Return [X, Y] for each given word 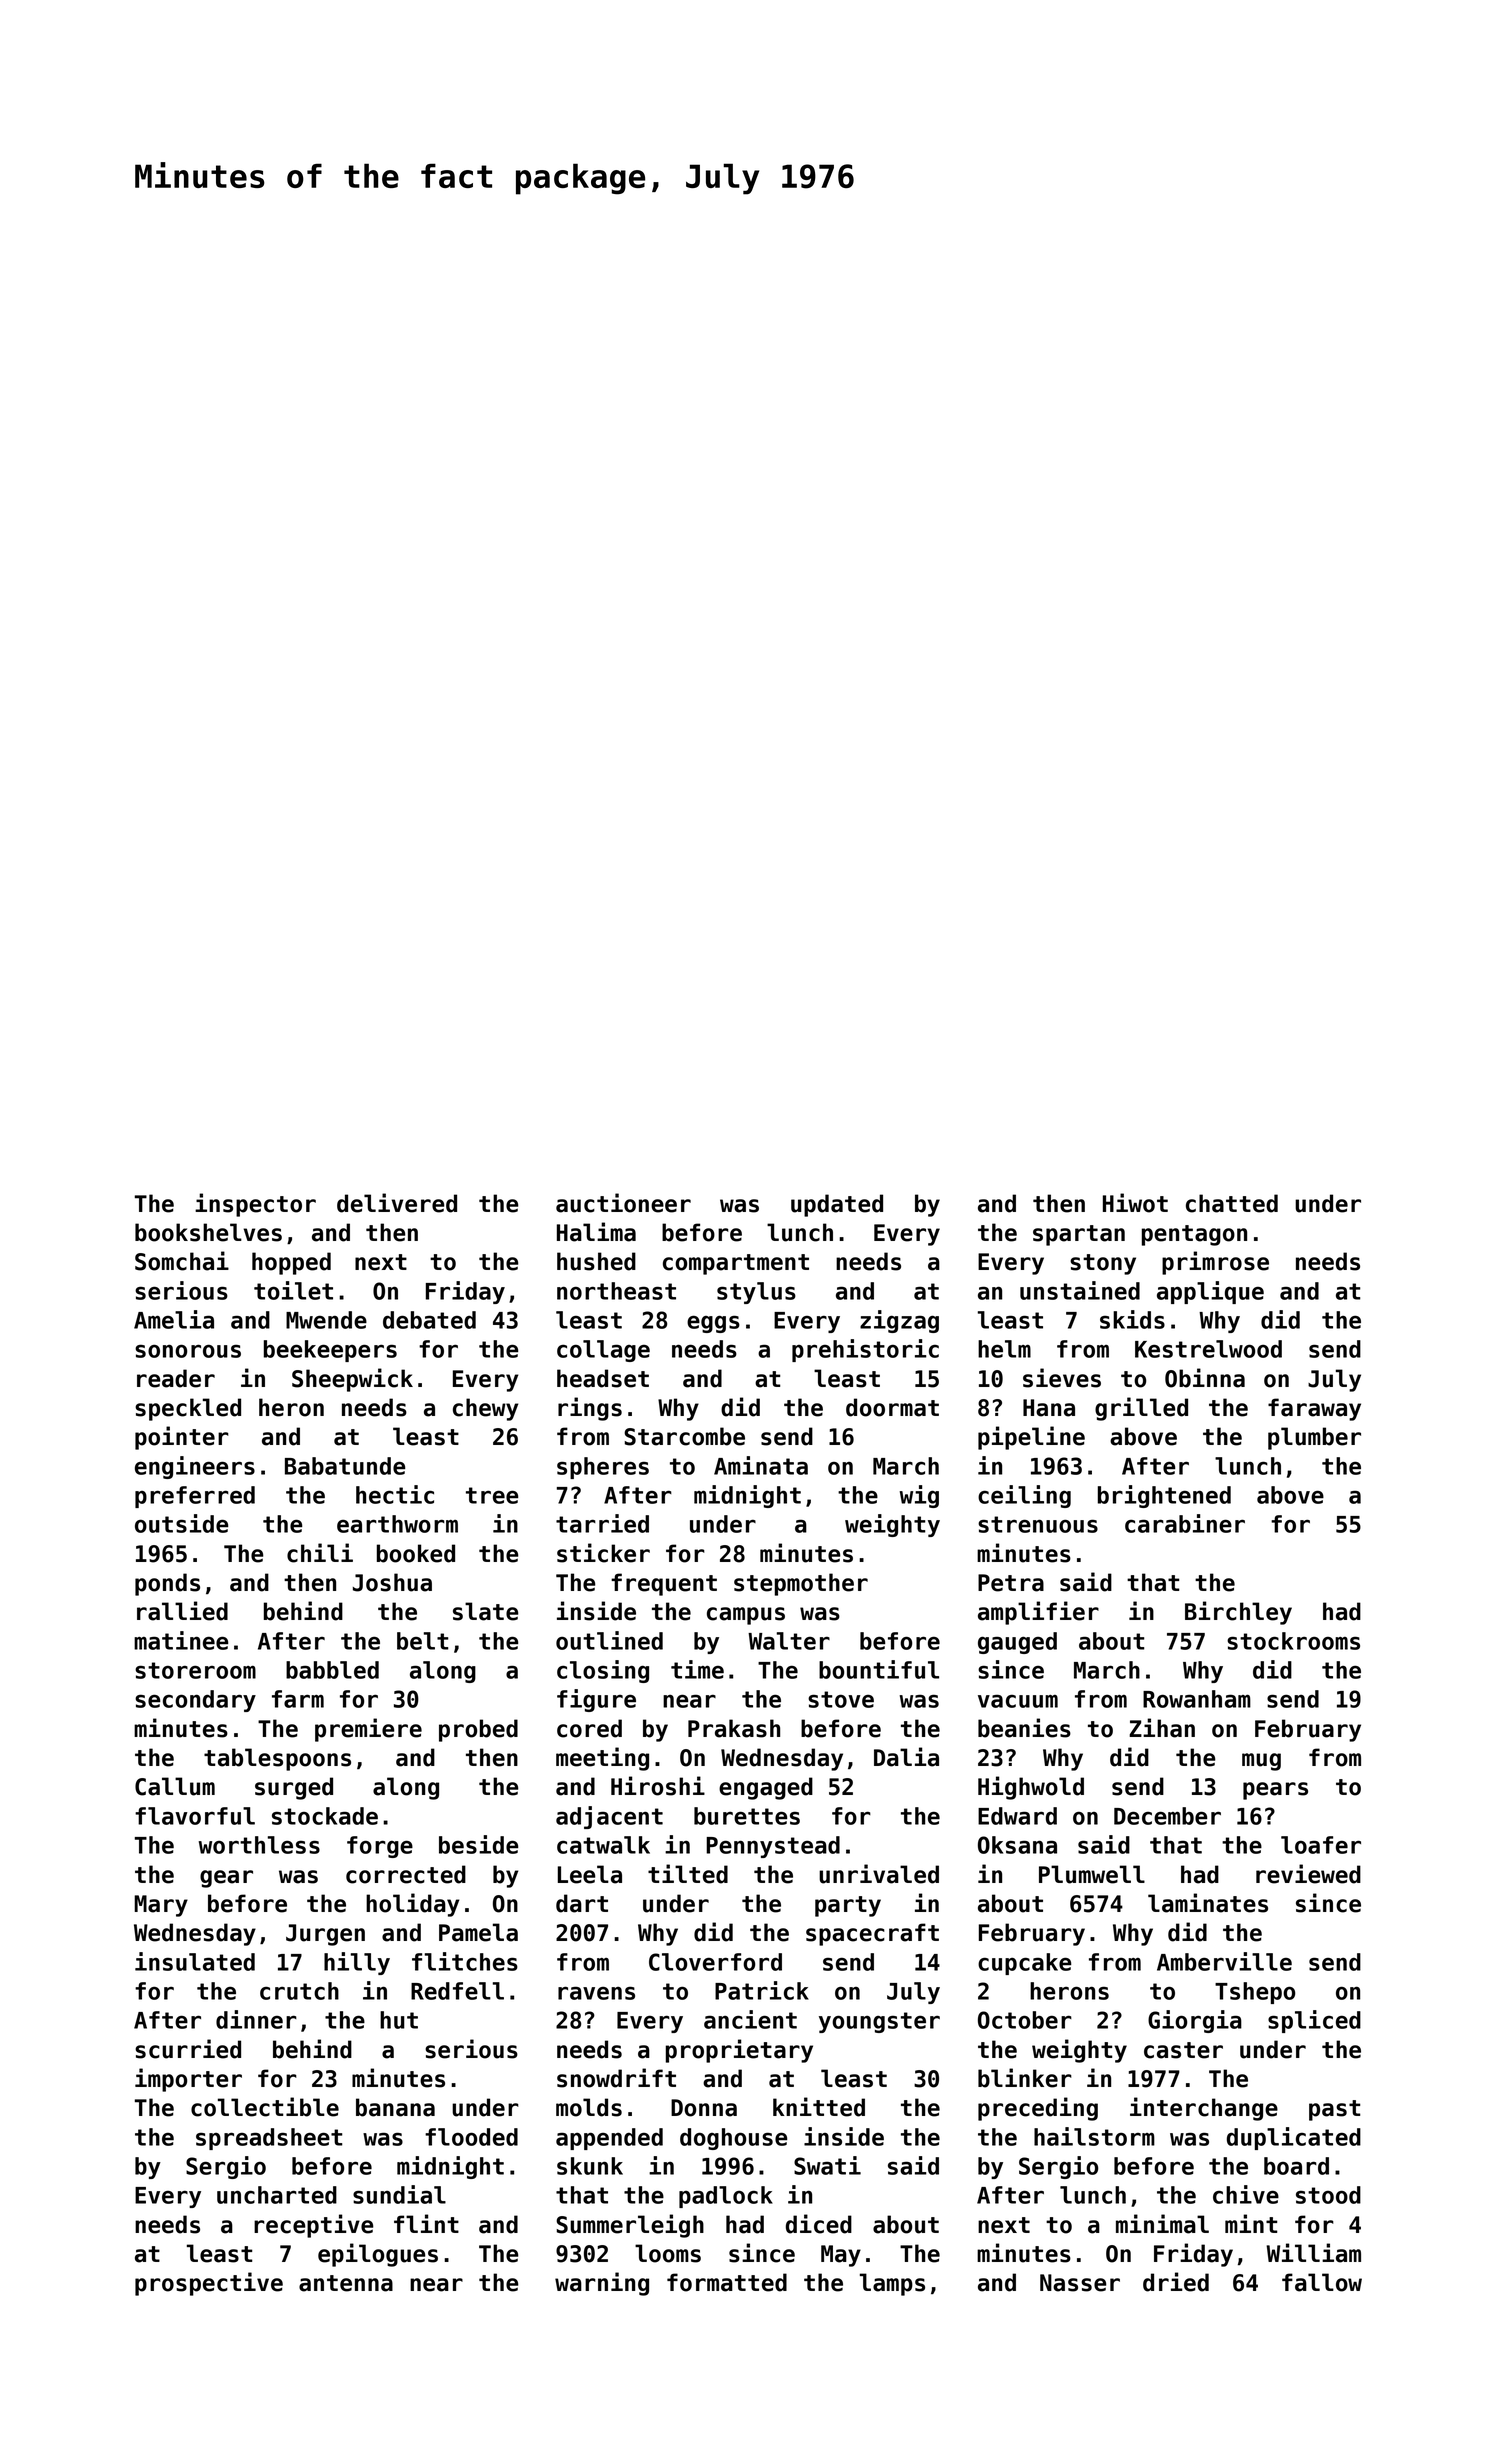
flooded [471, 2137]
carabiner [1185, 1523]
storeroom [195, 1670]
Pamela [478, 1932]
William [1313, 2253]
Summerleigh [630, 2226]
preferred [195, 1497]
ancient [750, 2019]
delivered [397, 1203]
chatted [1232, 1203]
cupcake [1024, 1964]
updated [837, 1205]
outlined [609, 1640]
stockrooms [1293, 1641]
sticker [603, 1553]
